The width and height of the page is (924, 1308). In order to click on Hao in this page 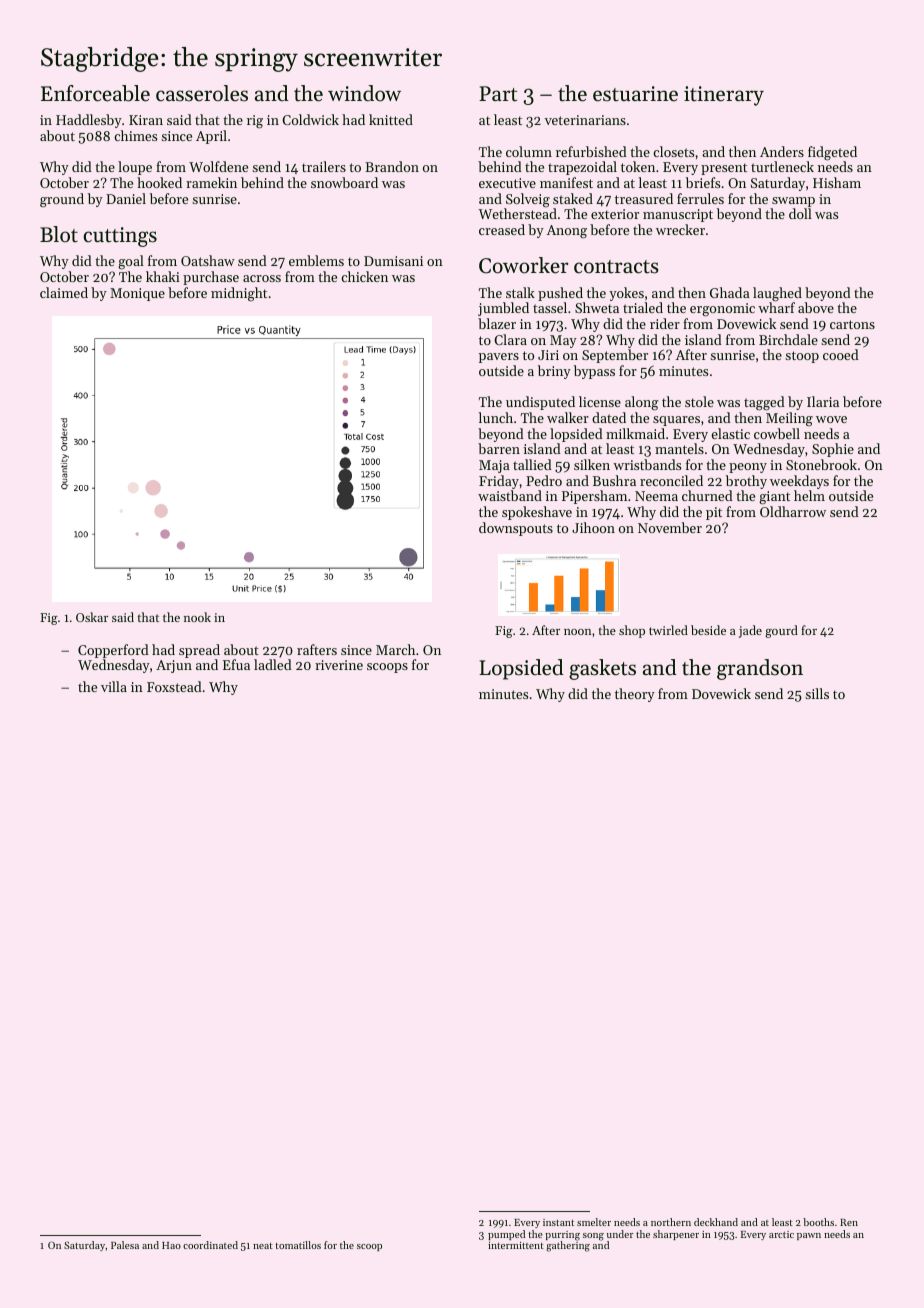, I will do `click(171, 1245)`.
